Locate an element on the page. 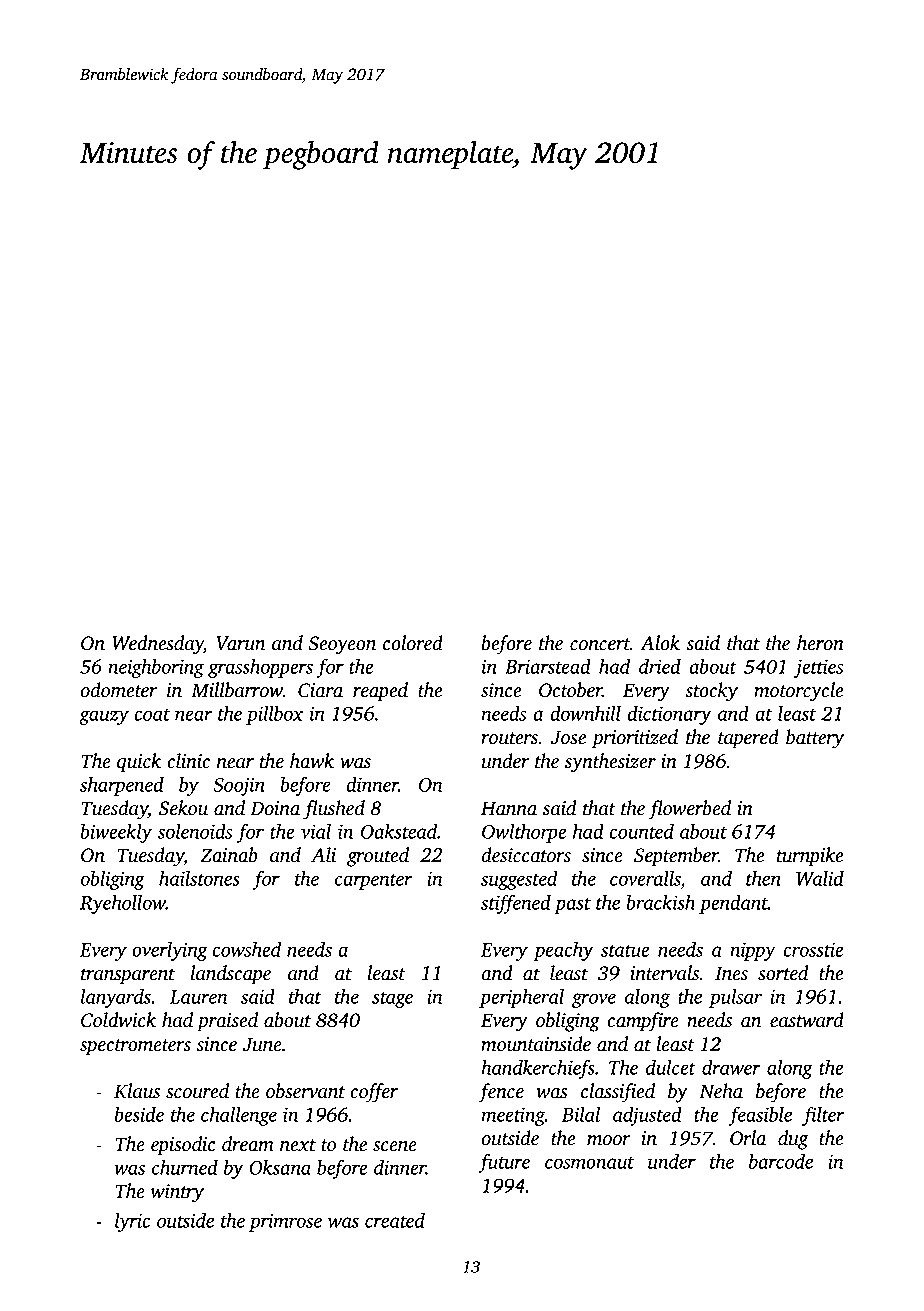 This image has width=924, height=1311. sharpened is located at coordinates (122, 786).
